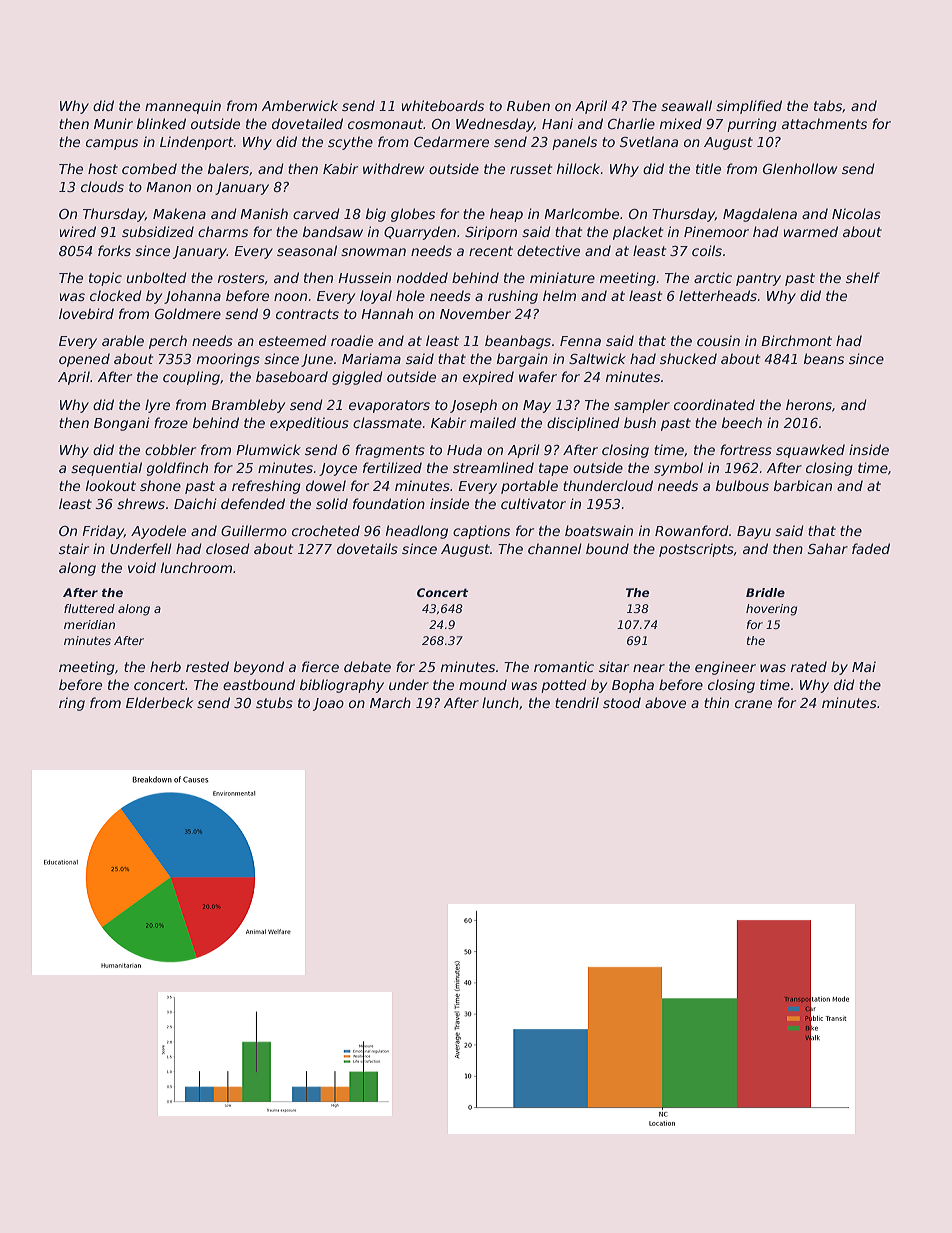  Describe the element at coordinates (760, 215) in the image. I see `Magdalena` at that location.
